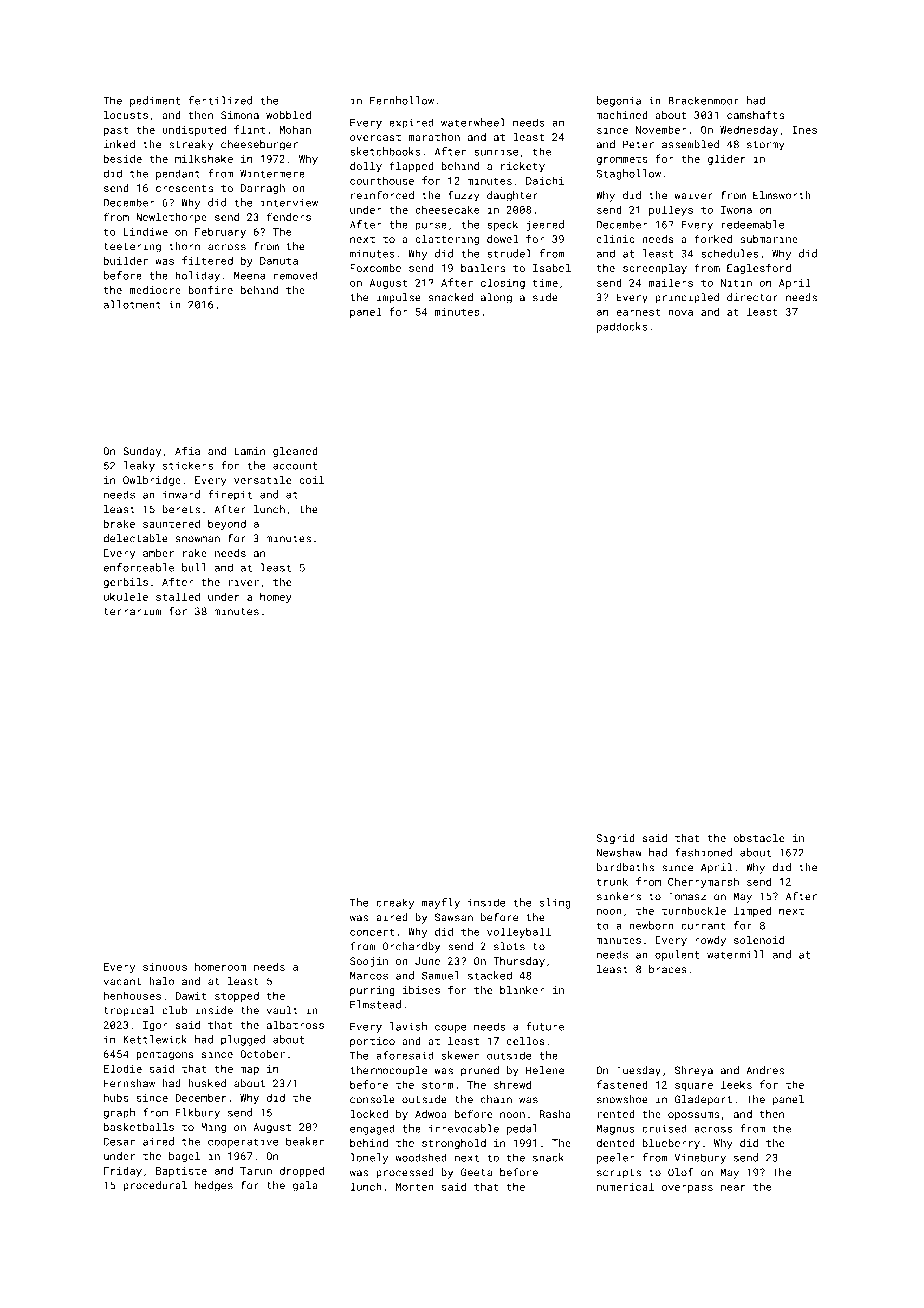  Describe the element at coordinates (276, 598) in the page. I see `homey` at that location.
